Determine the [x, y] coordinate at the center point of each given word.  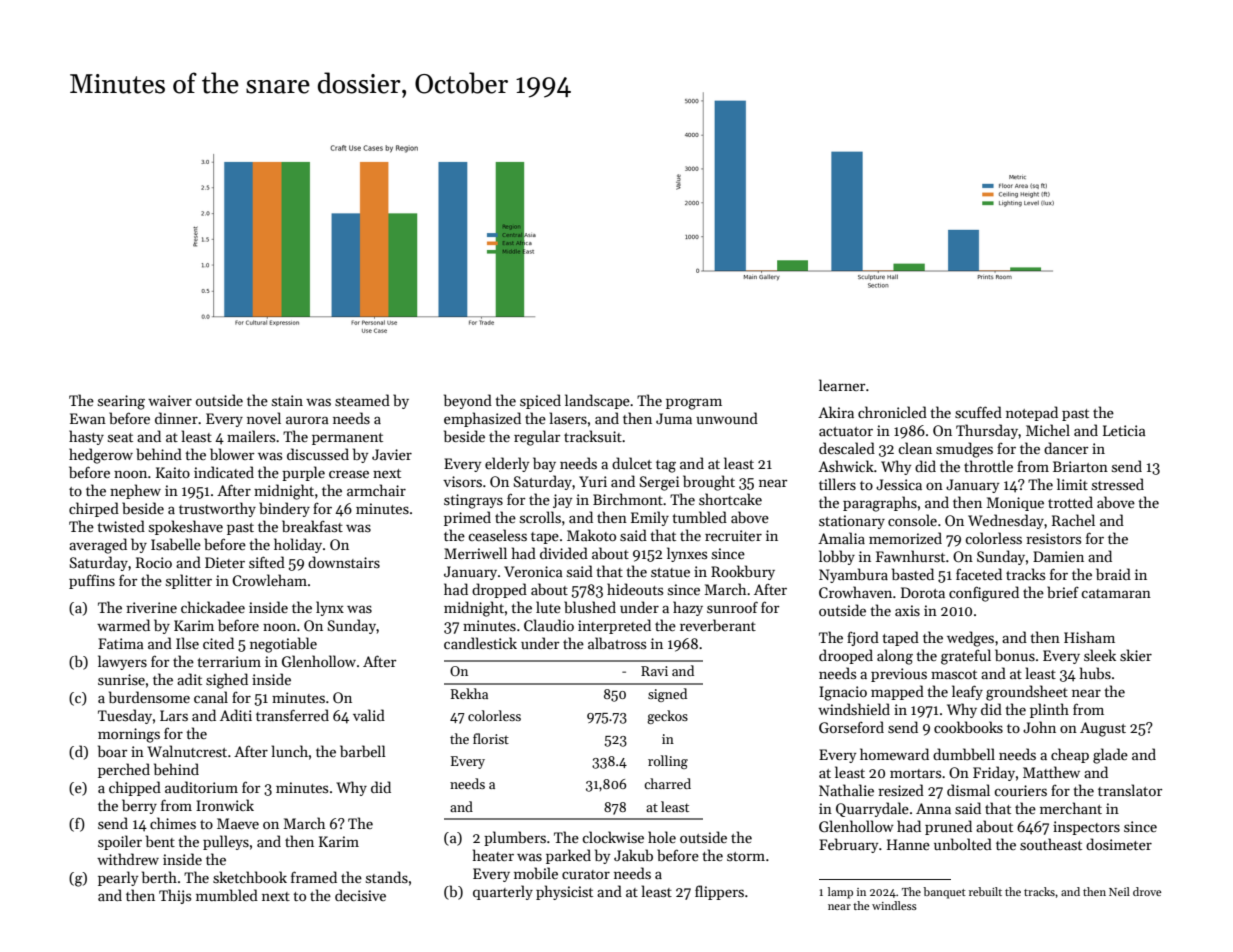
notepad [1032, 413]
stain [287, 400]
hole [662, 837]
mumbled [227, 895]
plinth [1049, 710]
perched [124, 770]
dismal [968, 790]
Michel [1048, 430]
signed [667, 695]
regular [537, 438]
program [694, 404]
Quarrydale [872, 809]
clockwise [613, 837]
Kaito [173, 472]
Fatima [121, 643]
